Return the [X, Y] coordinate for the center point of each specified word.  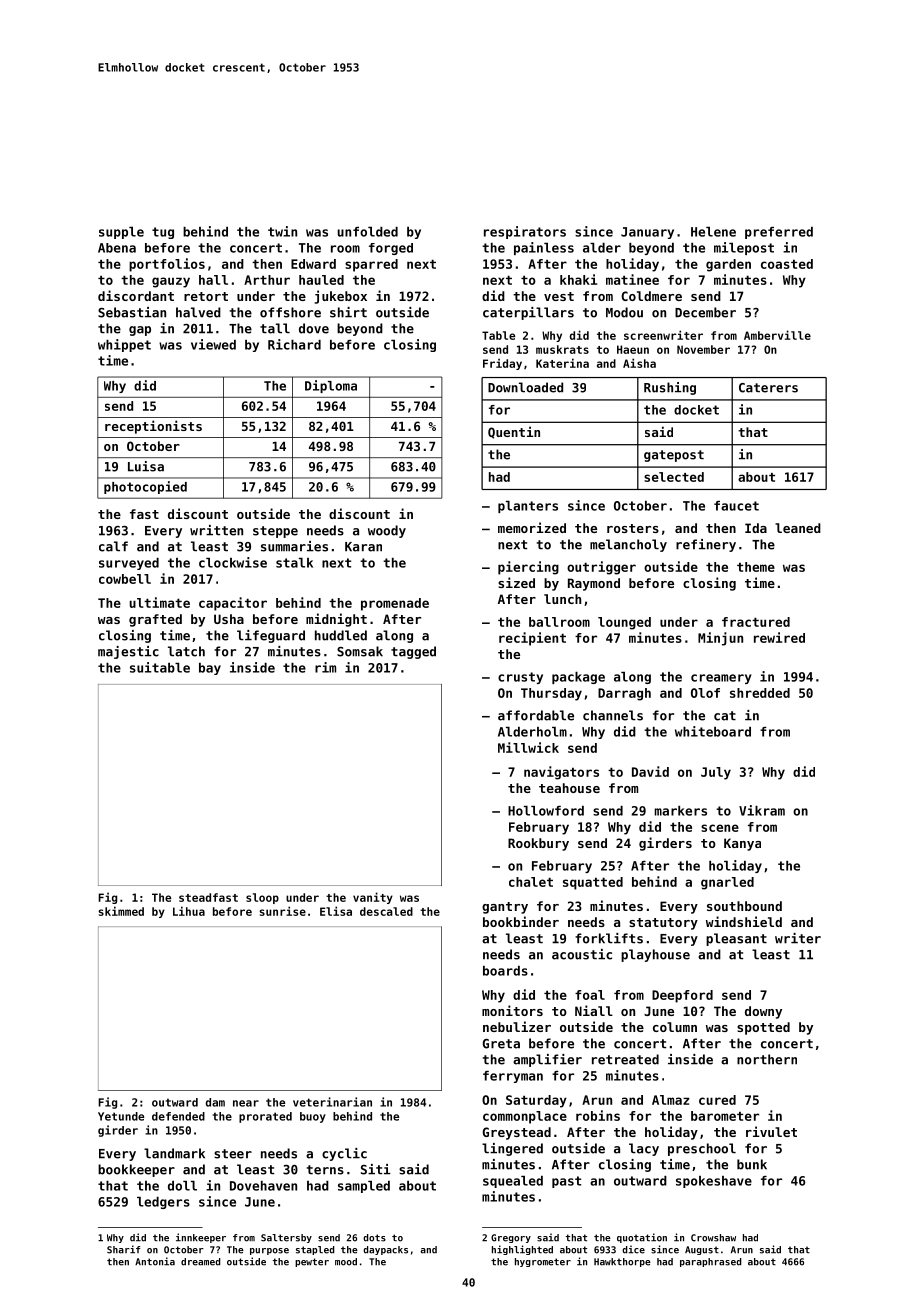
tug [163, 233]
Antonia [155, 1261]
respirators [525, 232]
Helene [713, 232]
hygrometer [543, 1262]
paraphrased [711, 1262]
